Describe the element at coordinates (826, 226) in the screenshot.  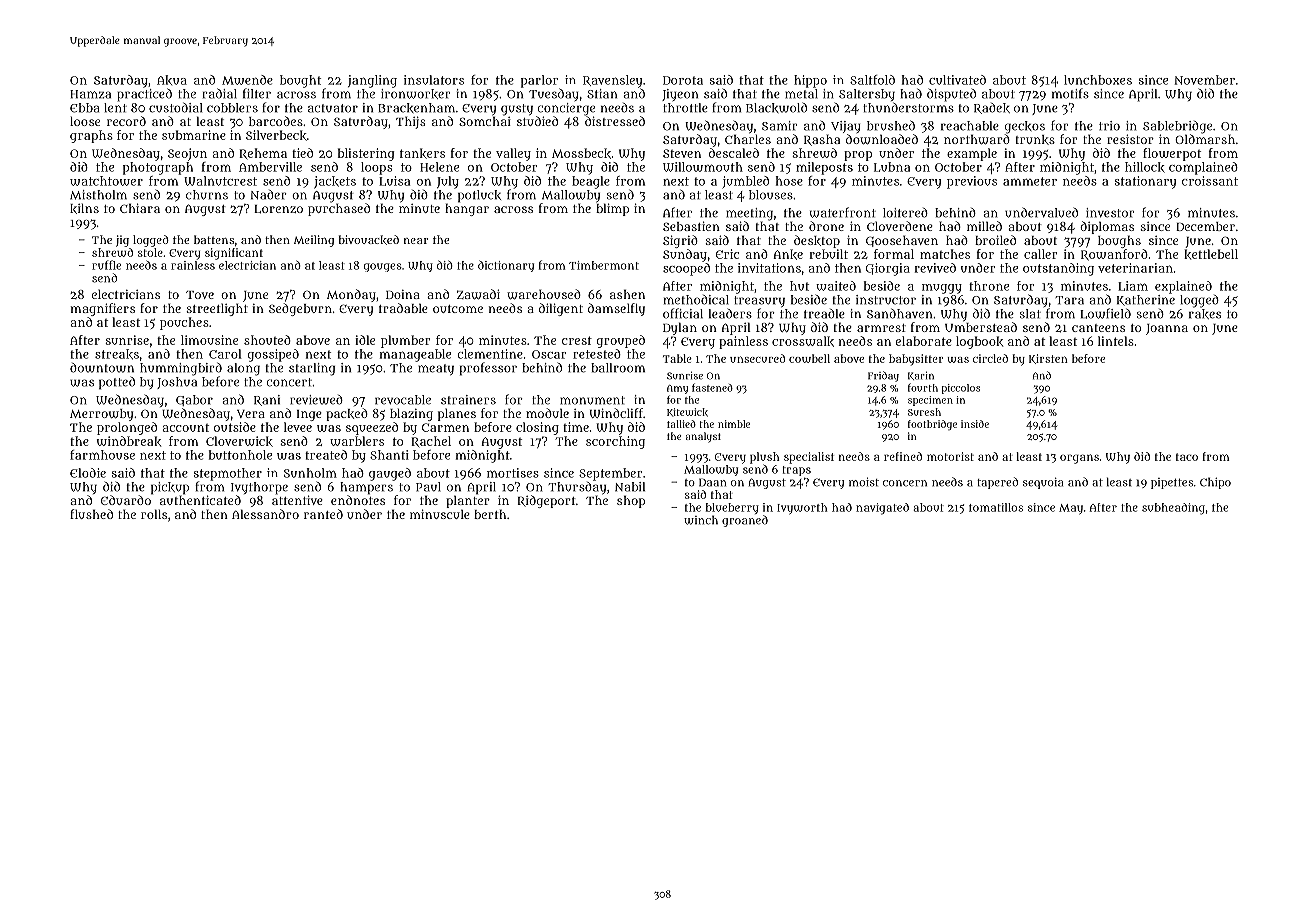
I see `drone` at that location.
